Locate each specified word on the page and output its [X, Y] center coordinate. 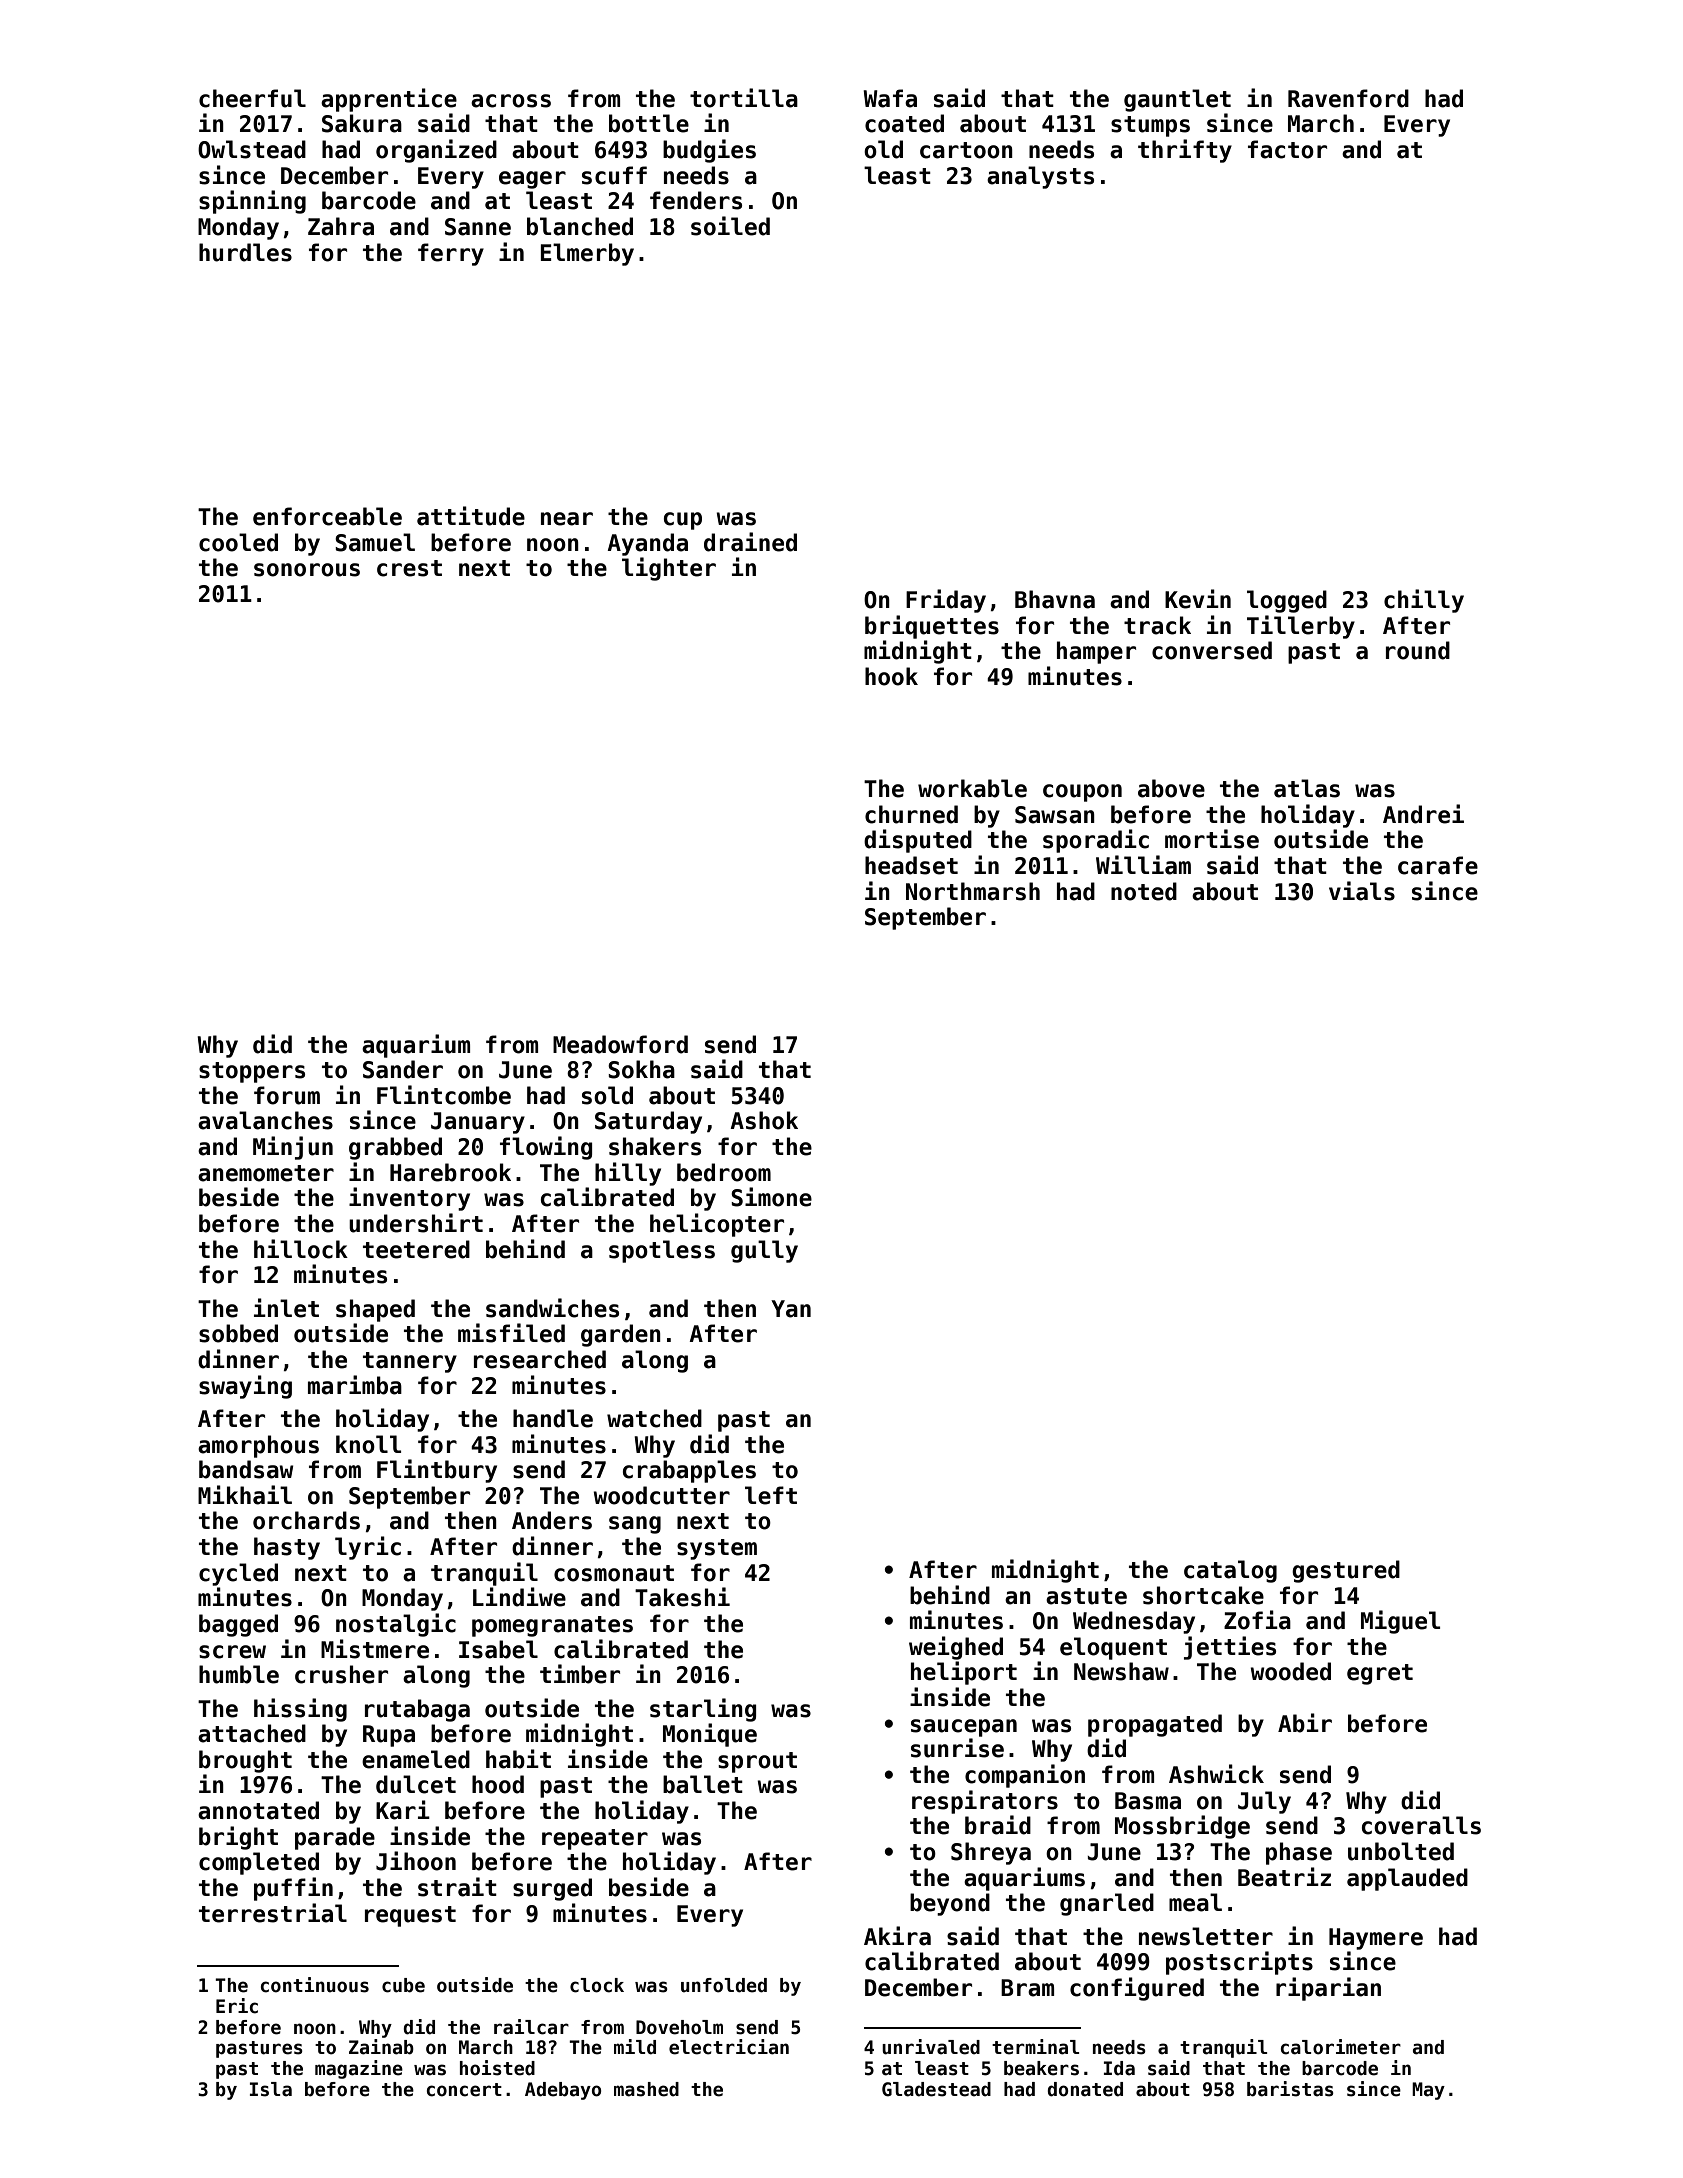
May [1428, 2091]
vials [1362, 891]
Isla [271, 2089]
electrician [729, 2047]
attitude [471, 516]
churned [911, 814]
